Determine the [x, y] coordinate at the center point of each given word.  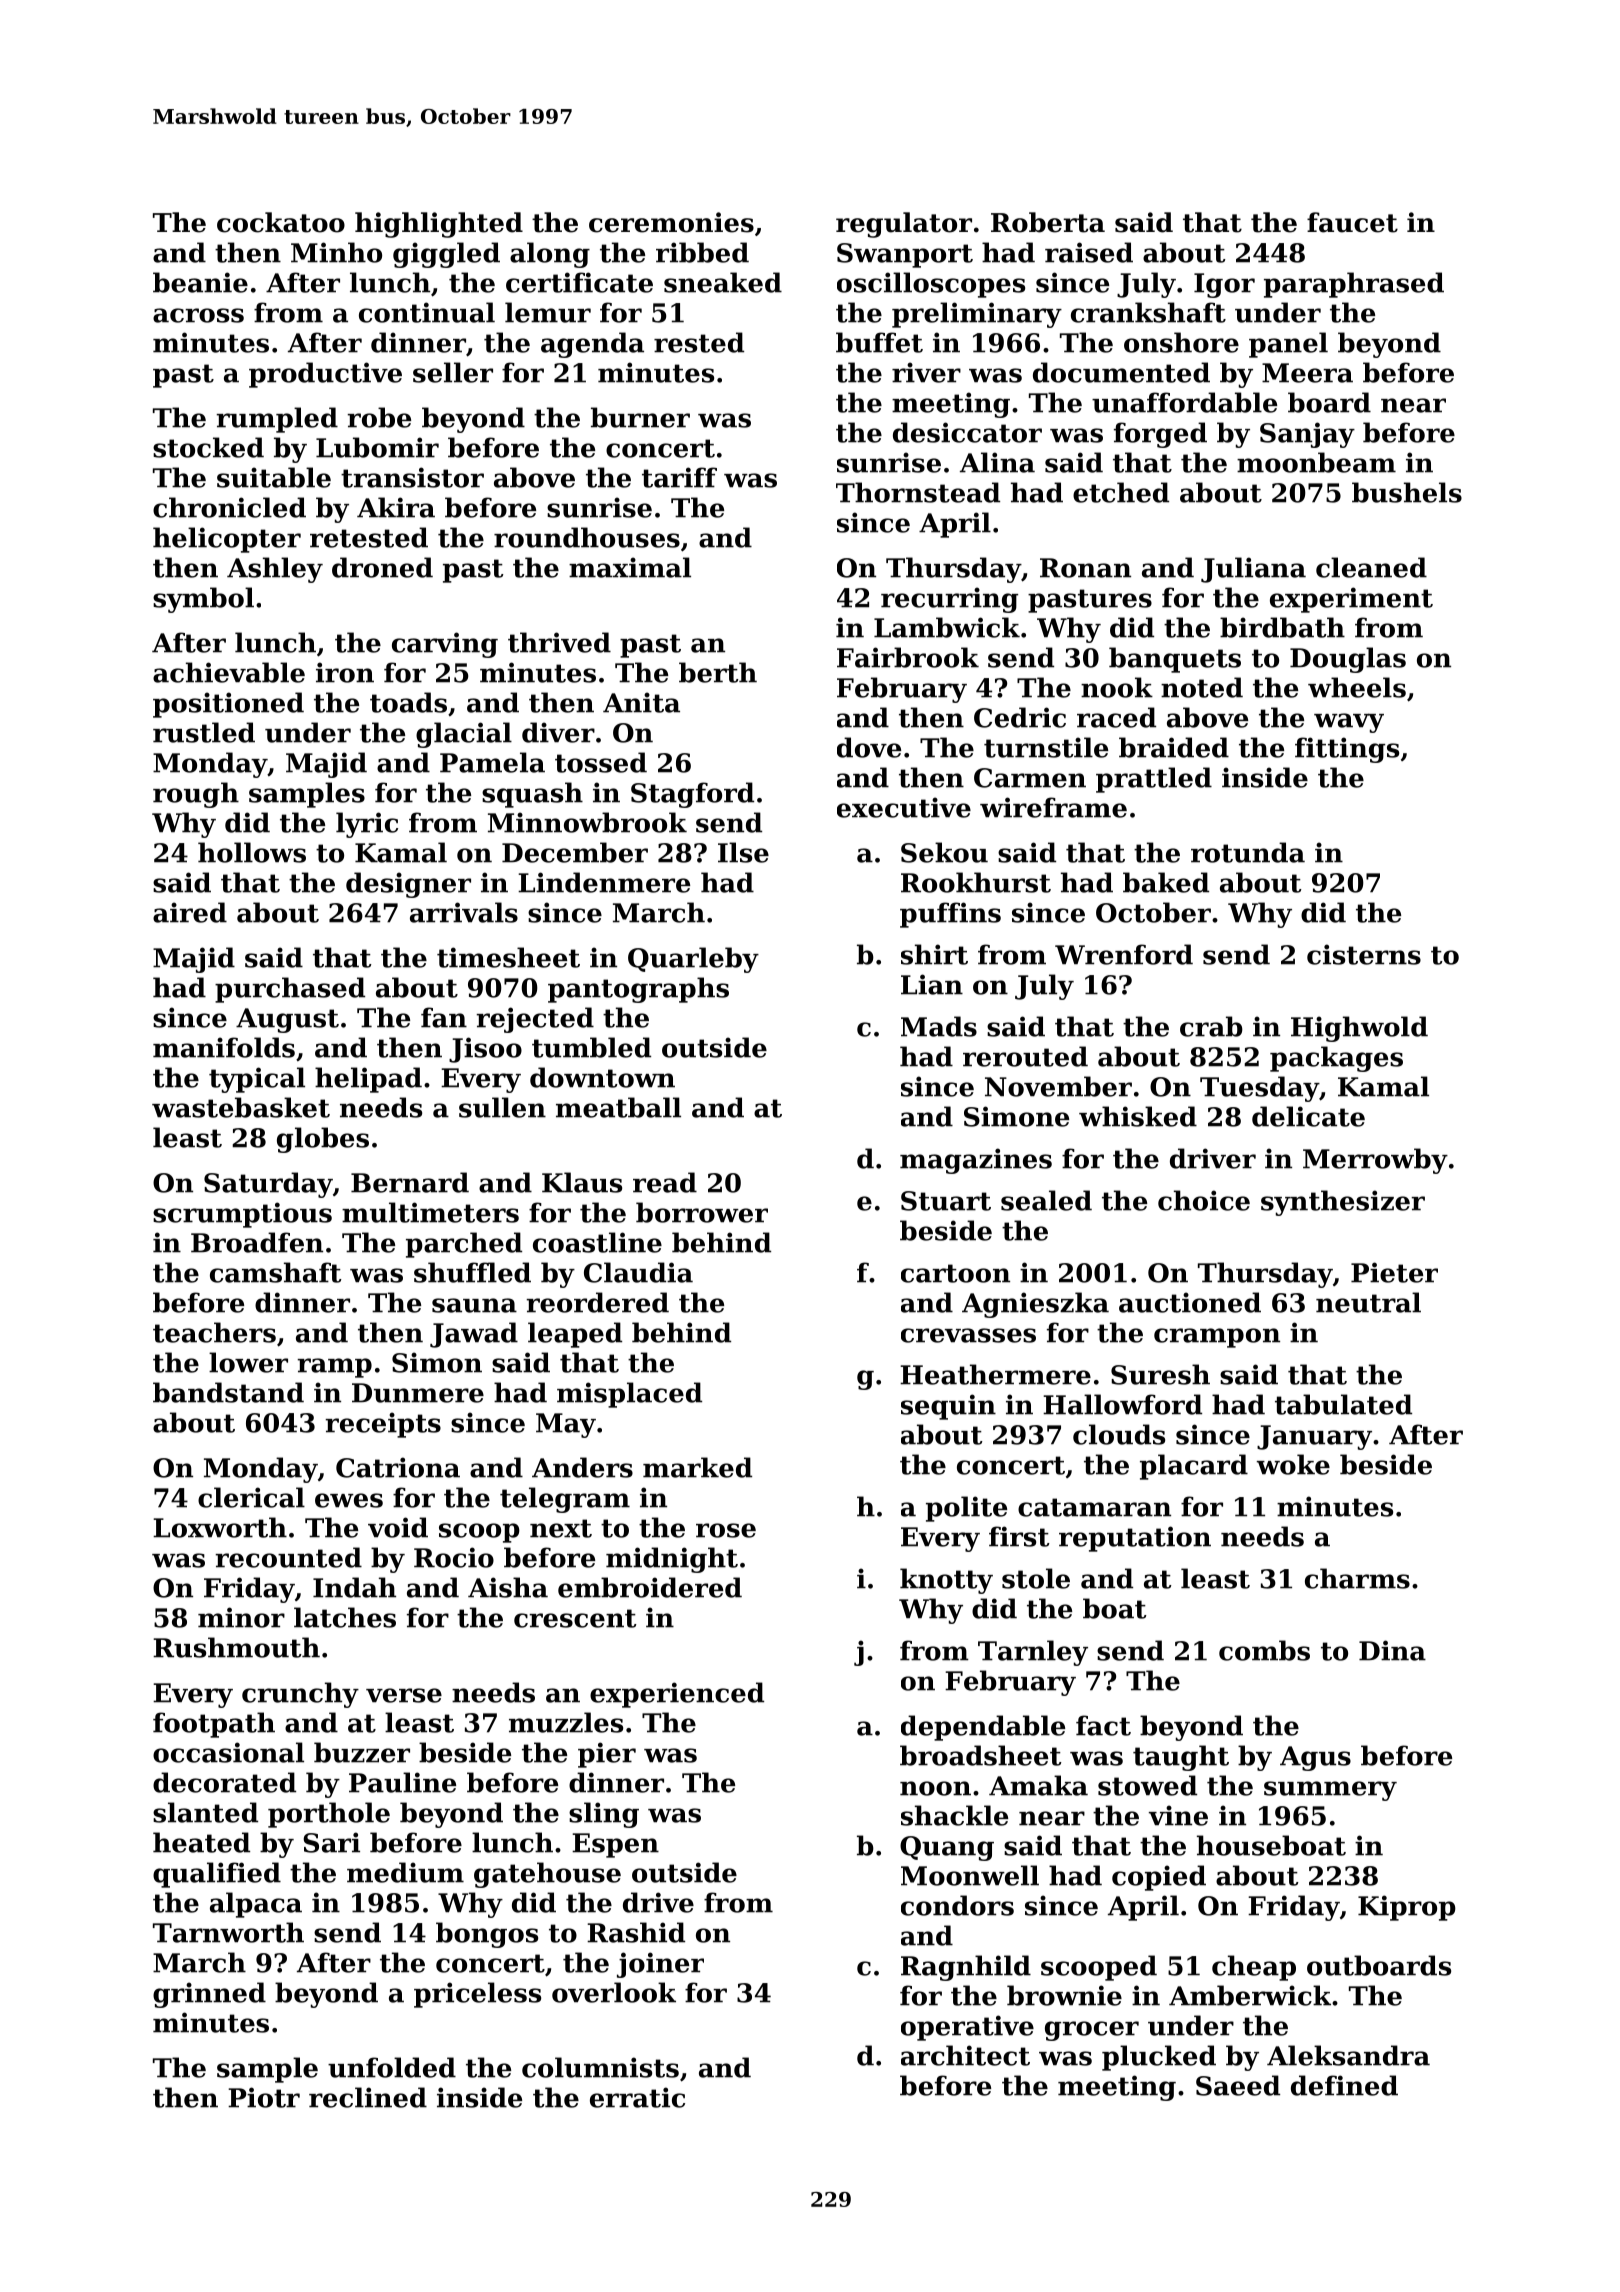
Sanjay [1307, 435]
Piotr [264, 2097]
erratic [637, 2097]
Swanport [905, 255]
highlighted [439, 225]
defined [1344, 2085]
